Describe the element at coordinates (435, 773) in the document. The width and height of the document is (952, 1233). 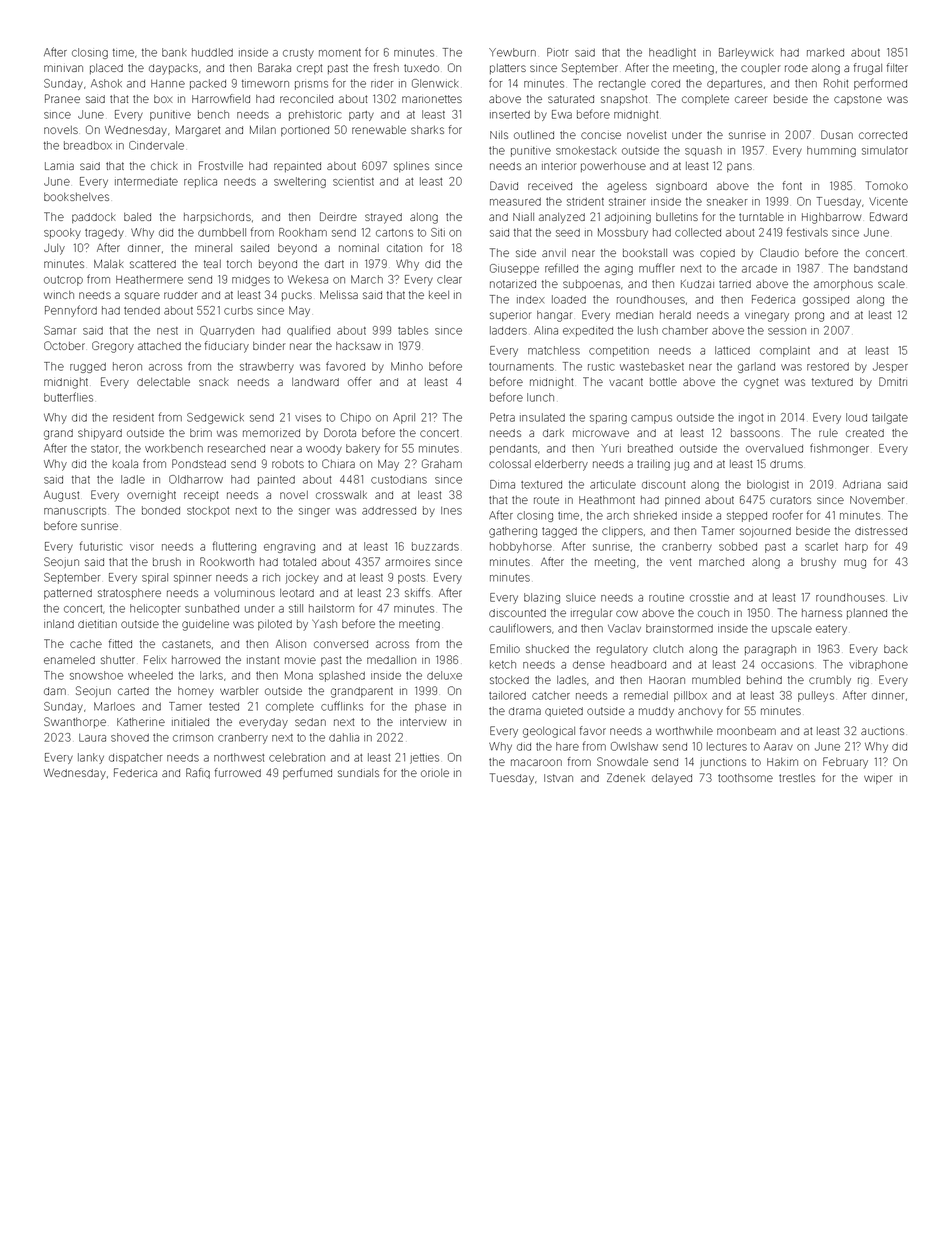
I see `oriole` at that location.
